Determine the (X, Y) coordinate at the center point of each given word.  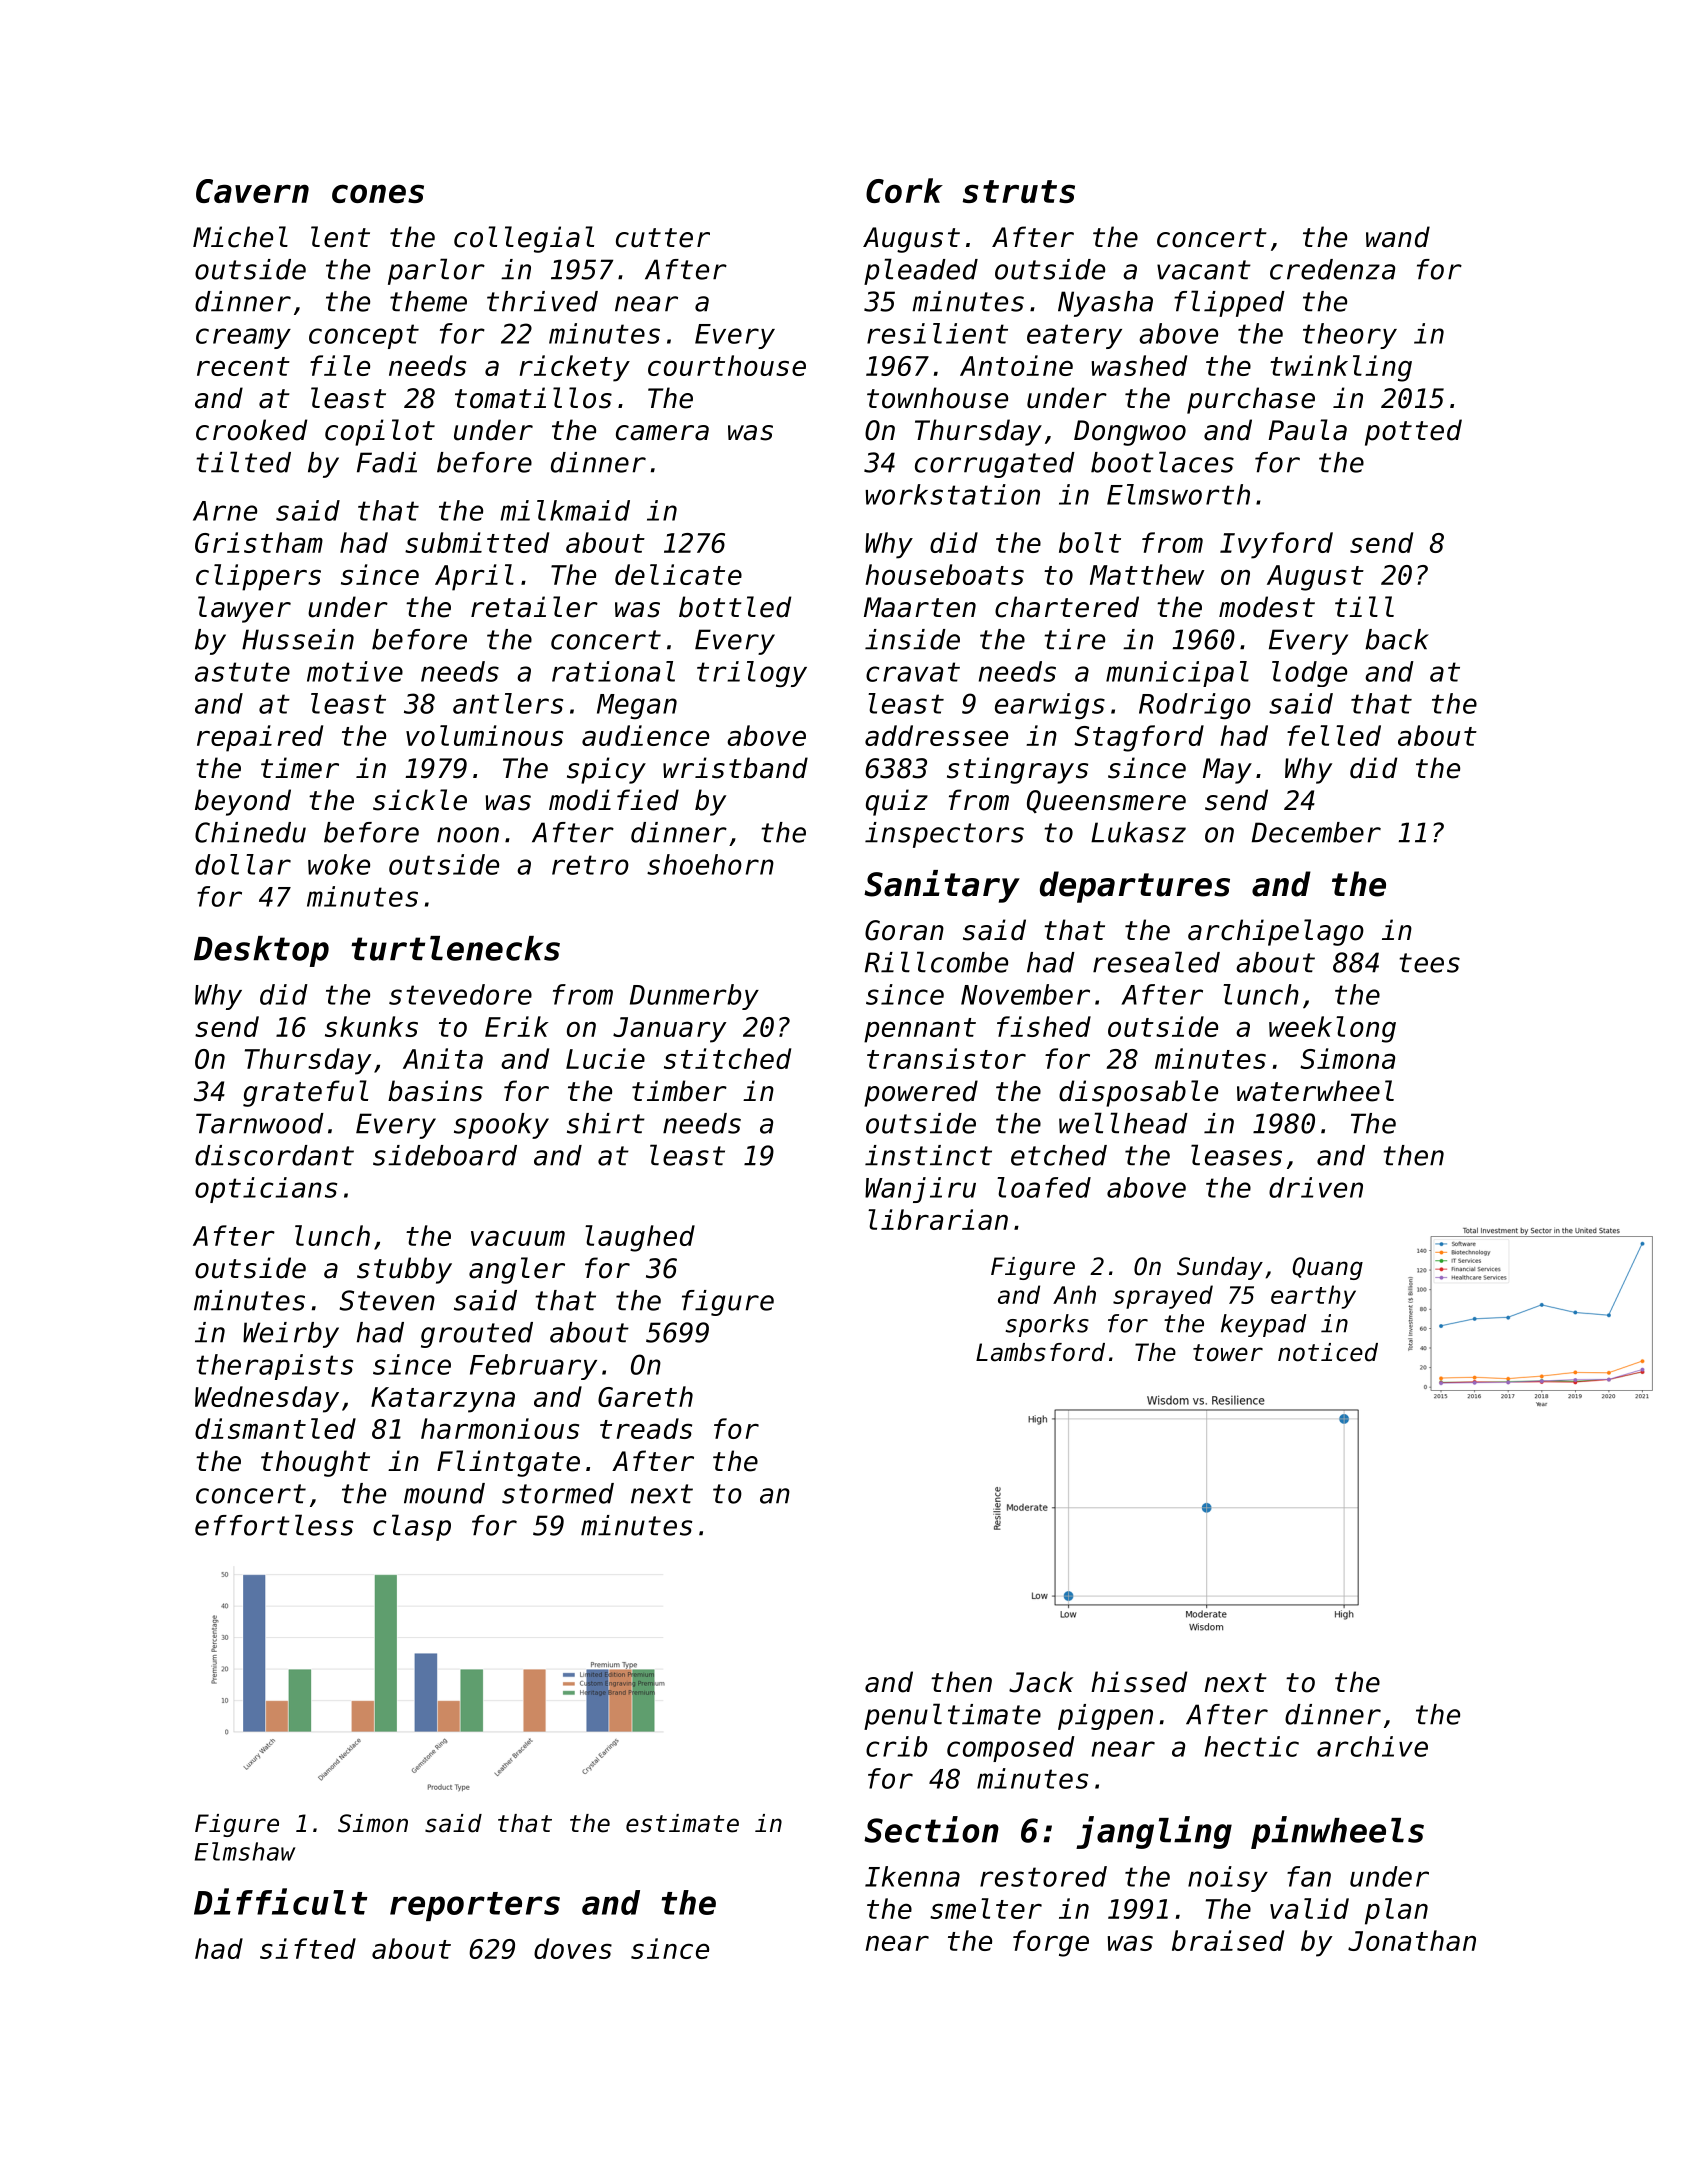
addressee (936, 735)
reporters (475, 1906)
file (340, 365)
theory (1350, 336)
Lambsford (1040, 1352)
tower (1228, 1353)
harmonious (500, 1428)
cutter (663, 238)
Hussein (298, 639)
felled (1334, 735)
